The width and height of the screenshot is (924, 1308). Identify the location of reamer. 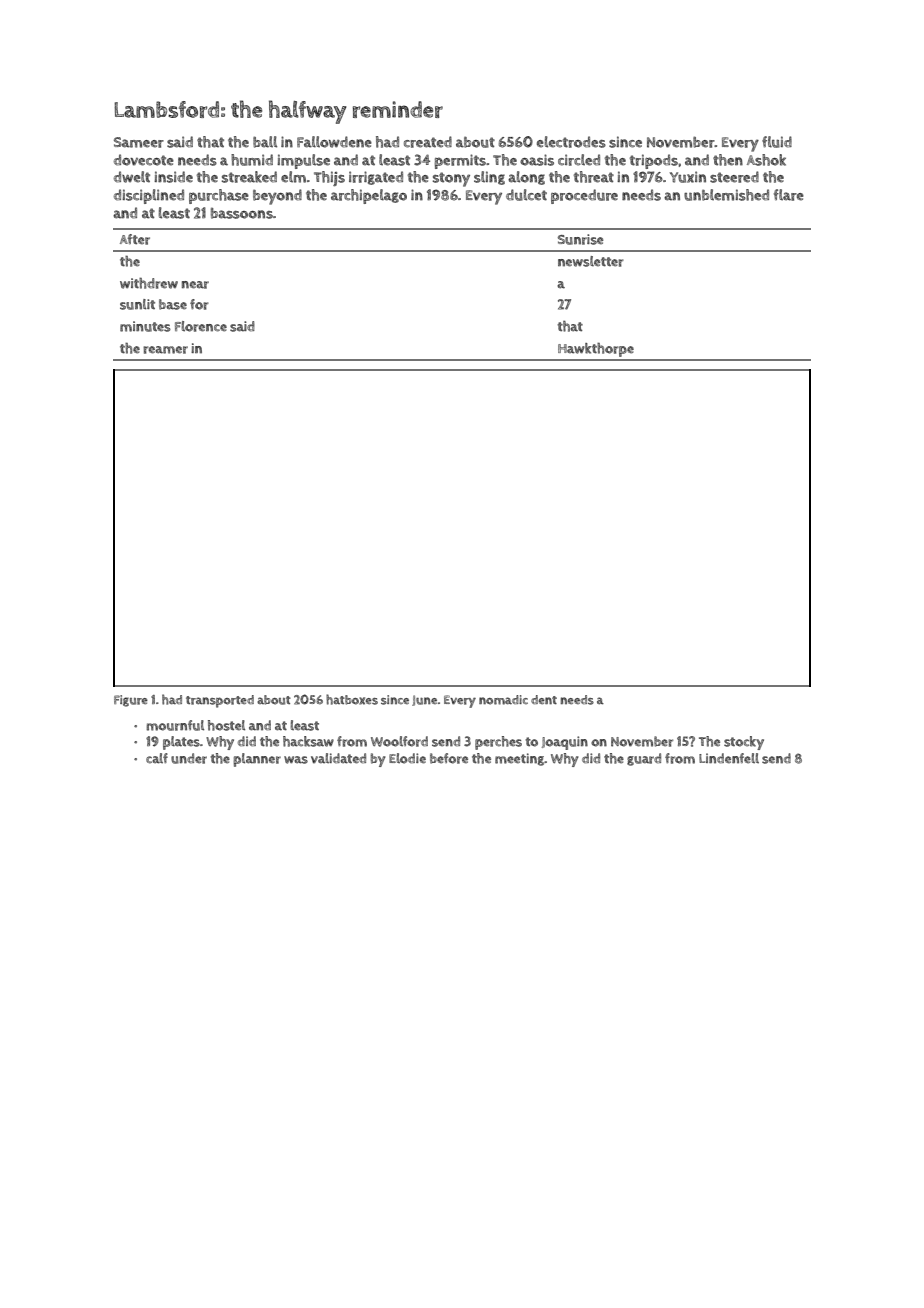
(165, 350).
